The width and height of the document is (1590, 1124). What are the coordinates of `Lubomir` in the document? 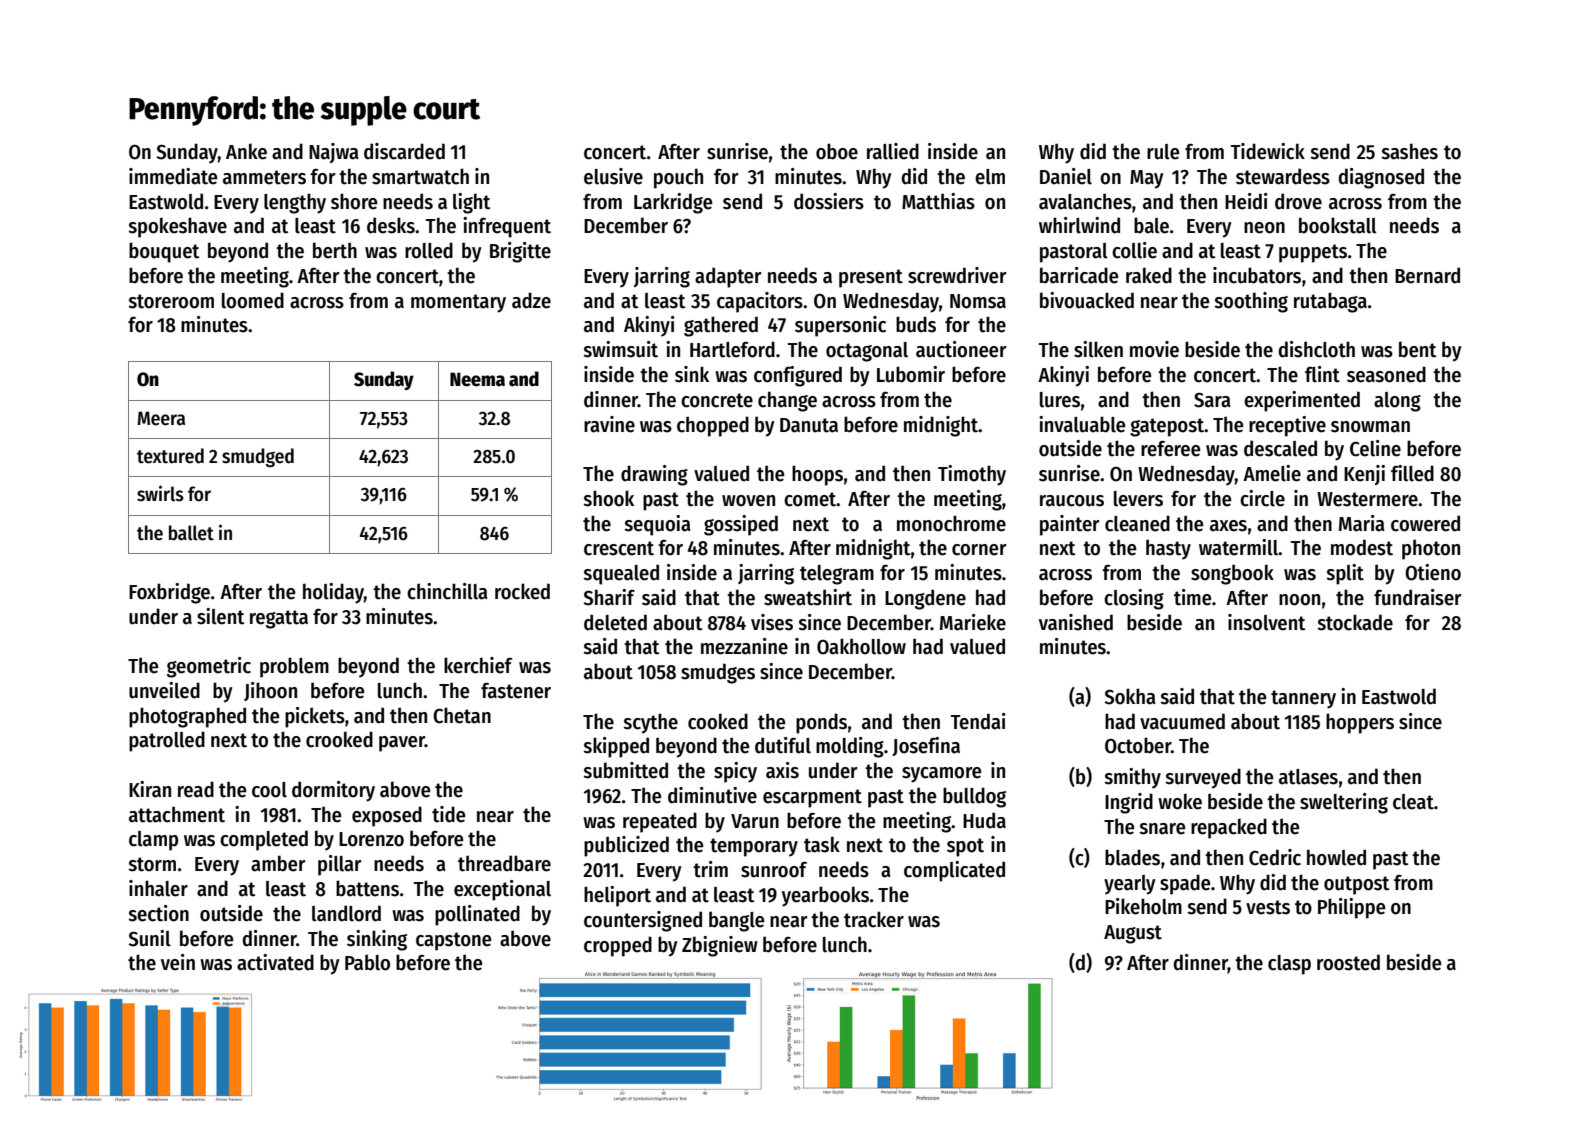 It's located at (911, 374).
